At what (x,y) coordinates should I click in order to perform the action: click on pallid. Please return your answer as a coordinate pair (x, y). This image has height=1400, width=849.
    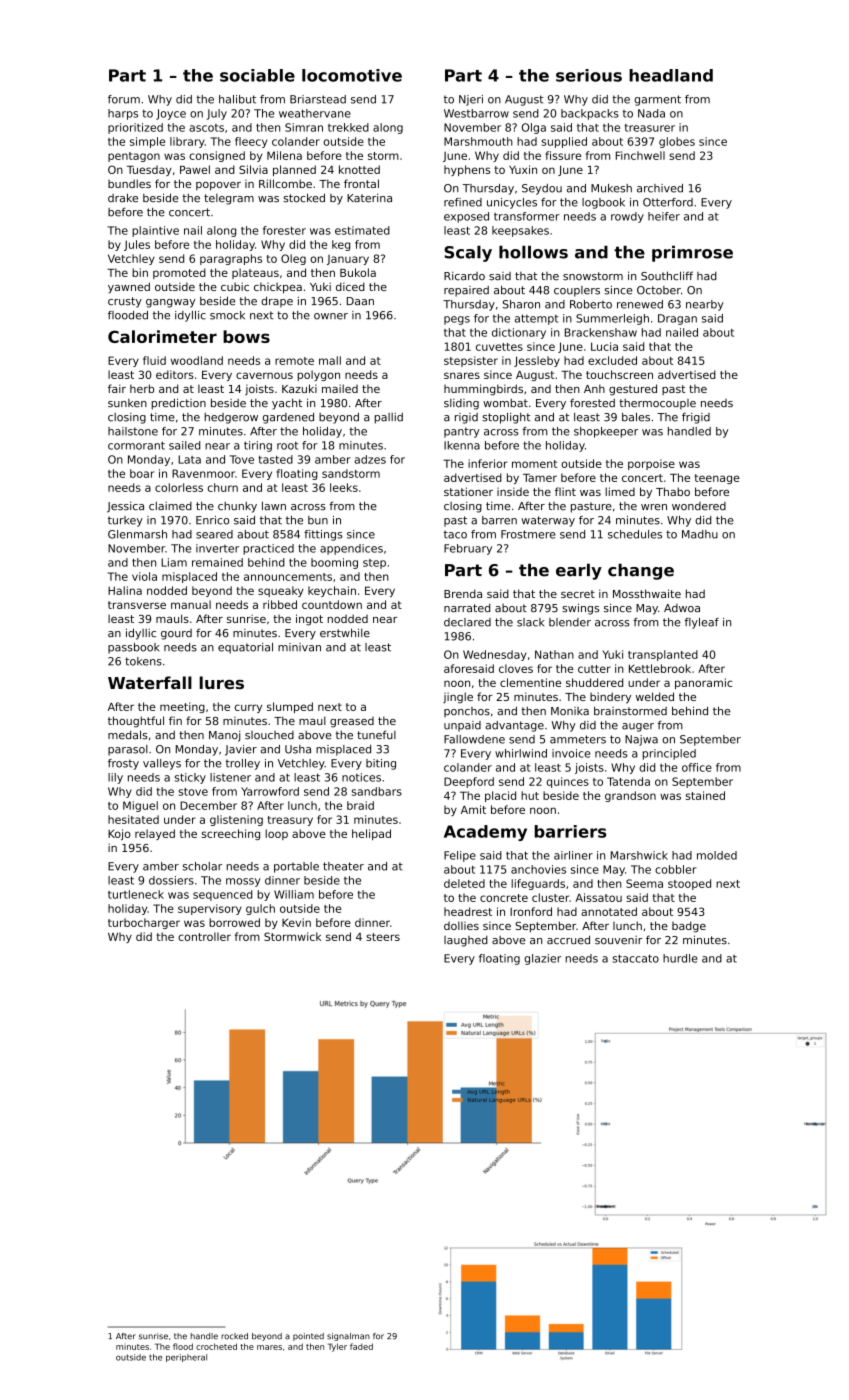
    Looking at the image, I should click on (389, 418).
